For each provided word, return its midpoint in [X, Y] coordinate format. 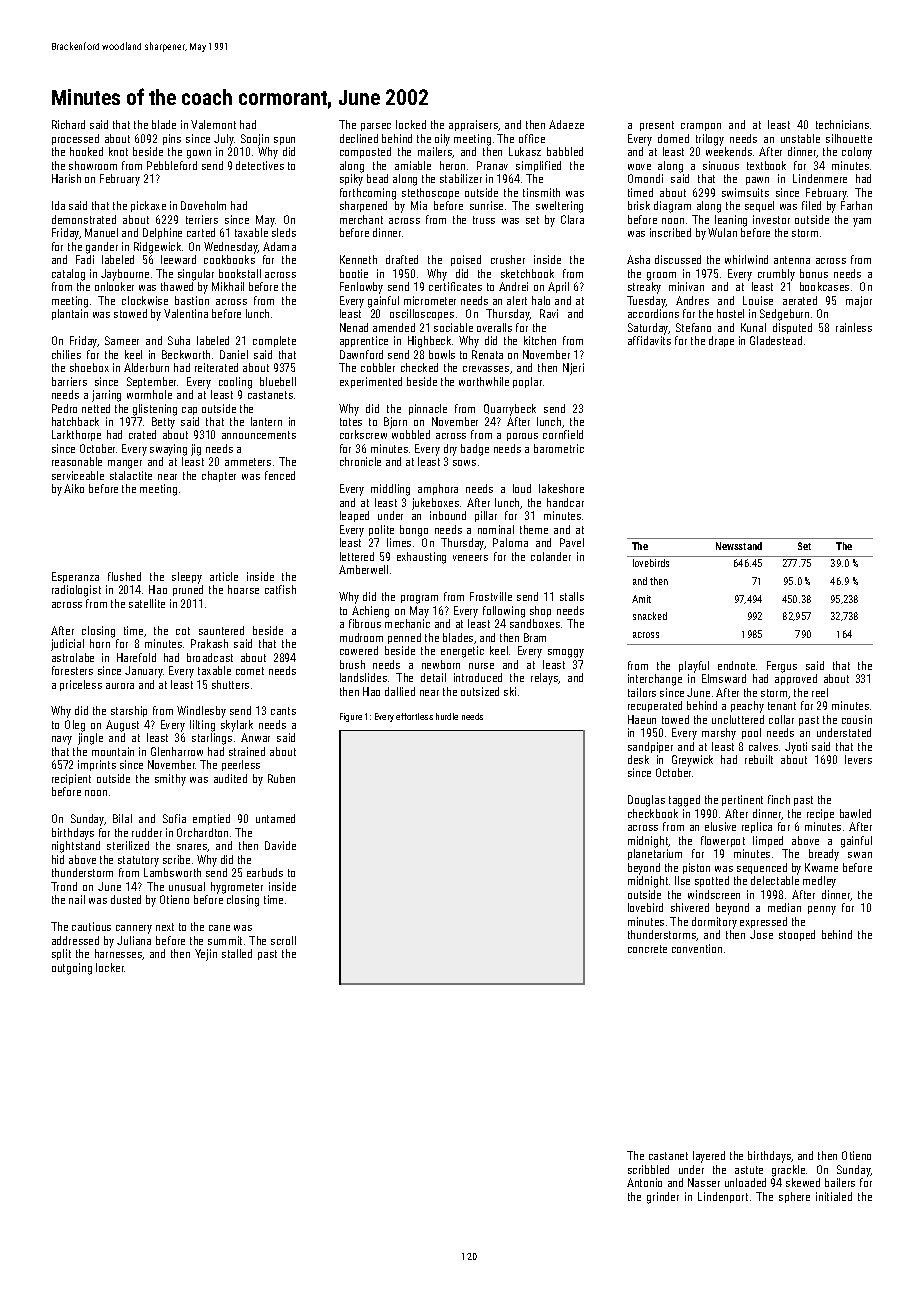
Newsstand [739, 546]
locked [411, 124]
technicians [842, 124]
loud [522, 488]
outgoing [72, 969]
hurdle [447, 716]
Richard [68, 124]
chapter [219, 476]
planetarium [655, 854]
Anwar [255, 737]
